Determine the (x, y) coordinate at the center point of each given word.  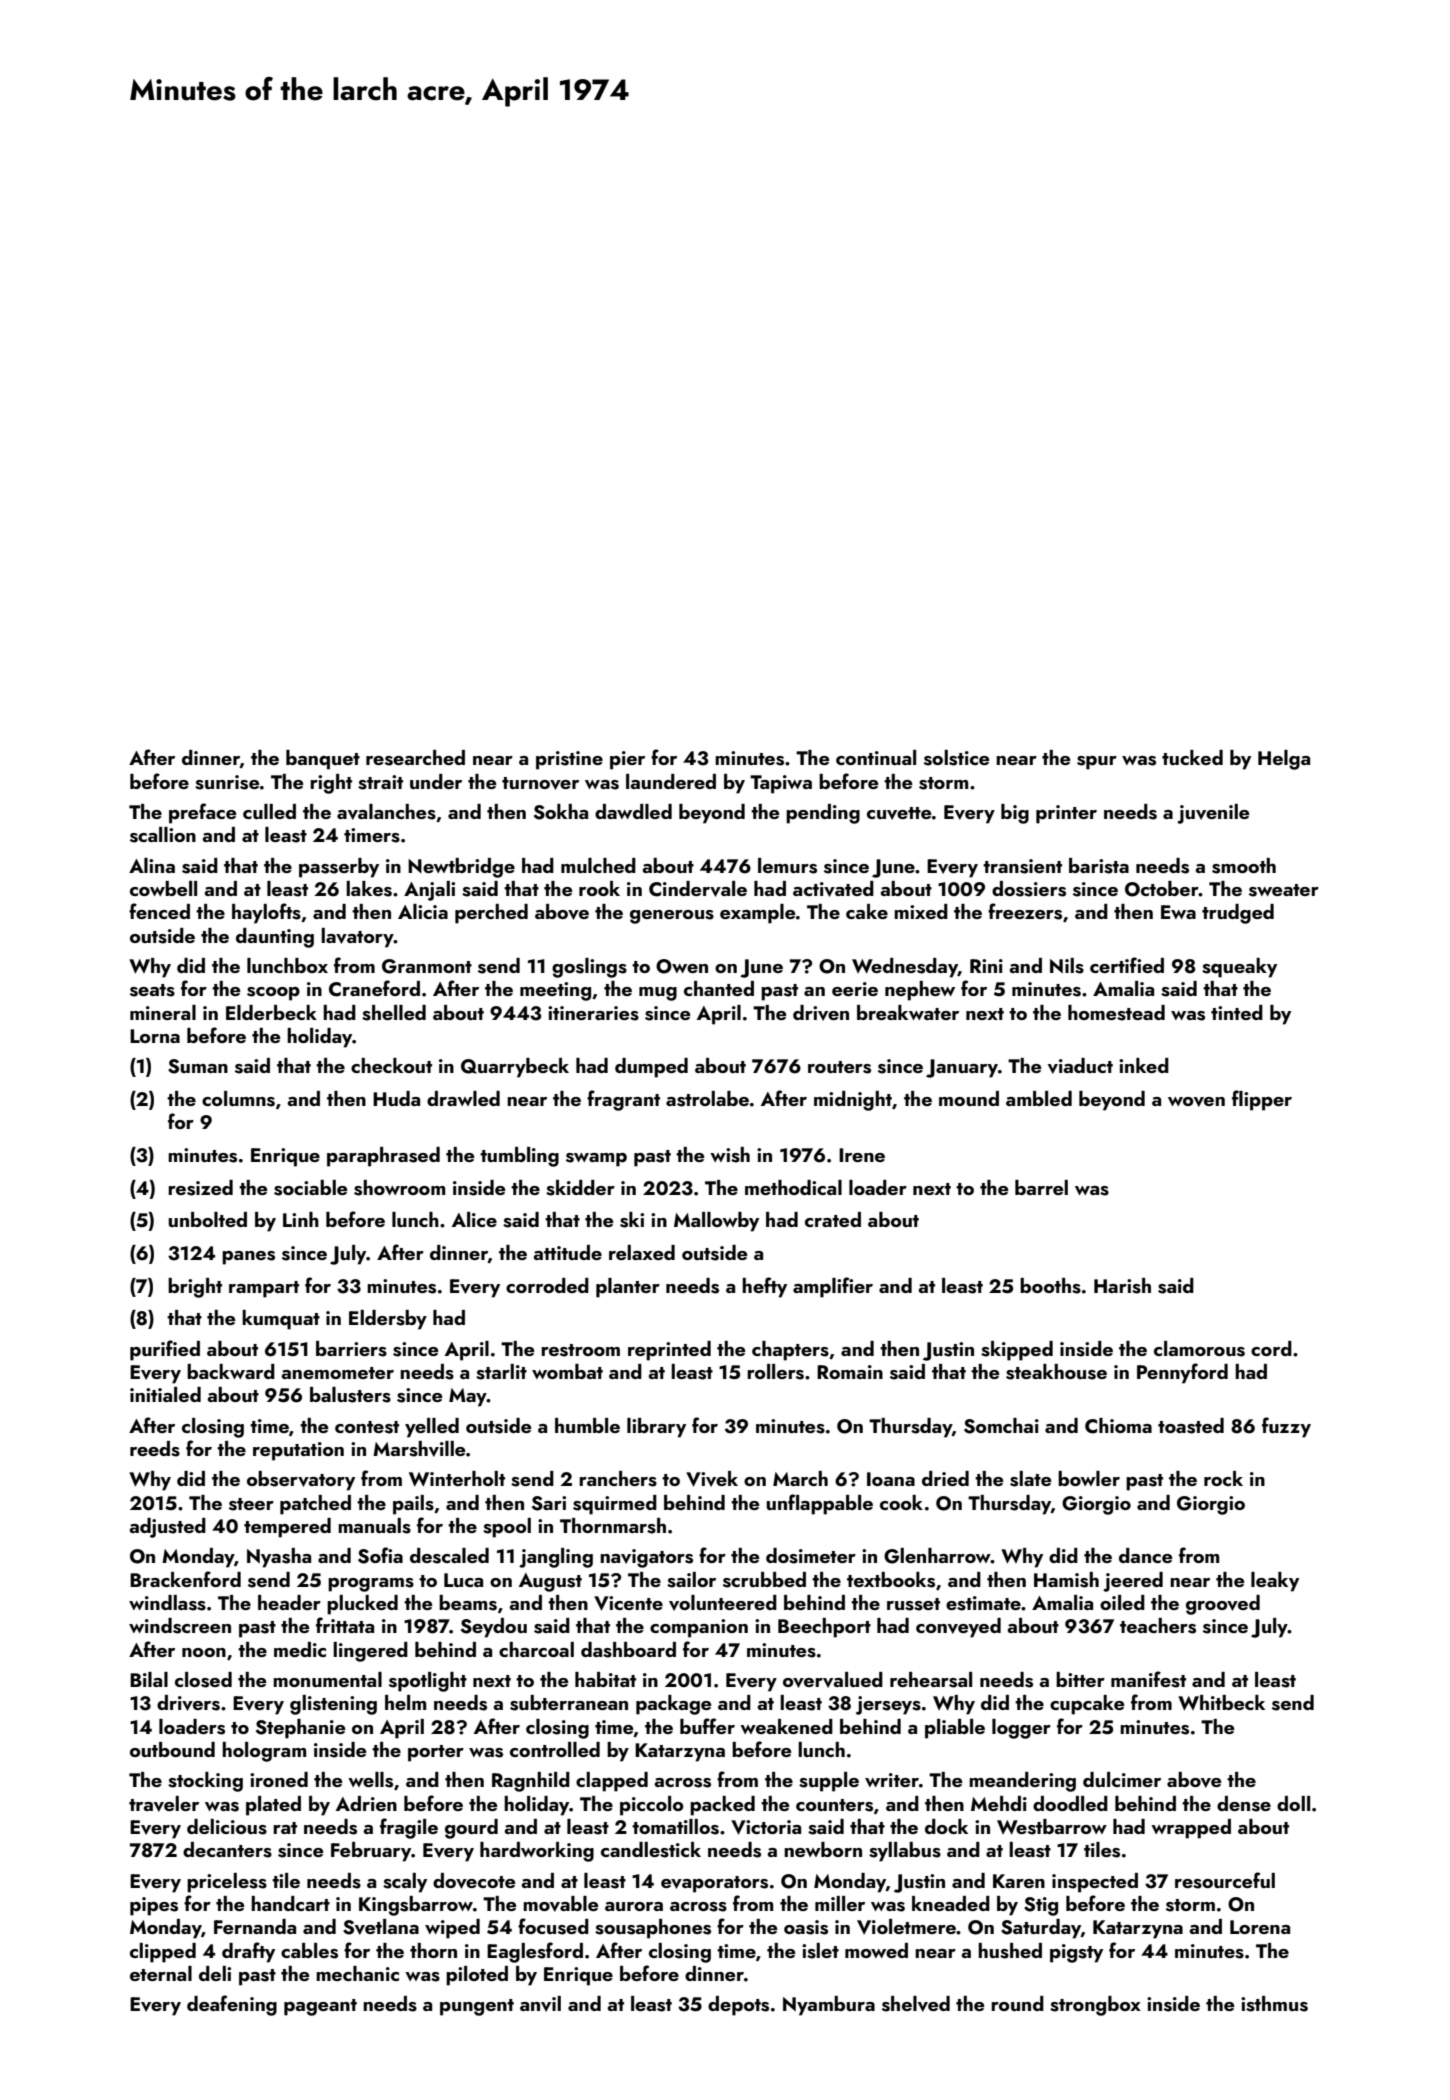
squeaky (1239, 968)
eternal (161, 1973)
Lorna (155, 1036)
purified (165, 1350)
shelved (916, 2004)
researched (415, 758)
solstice (956, 758)
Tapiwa (781, 784)
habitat (605, 1679)
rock (1223, 1478)
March (800, 1478)
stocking (205, 1782)
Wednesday (905, 968)
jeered (1133, 1582)
